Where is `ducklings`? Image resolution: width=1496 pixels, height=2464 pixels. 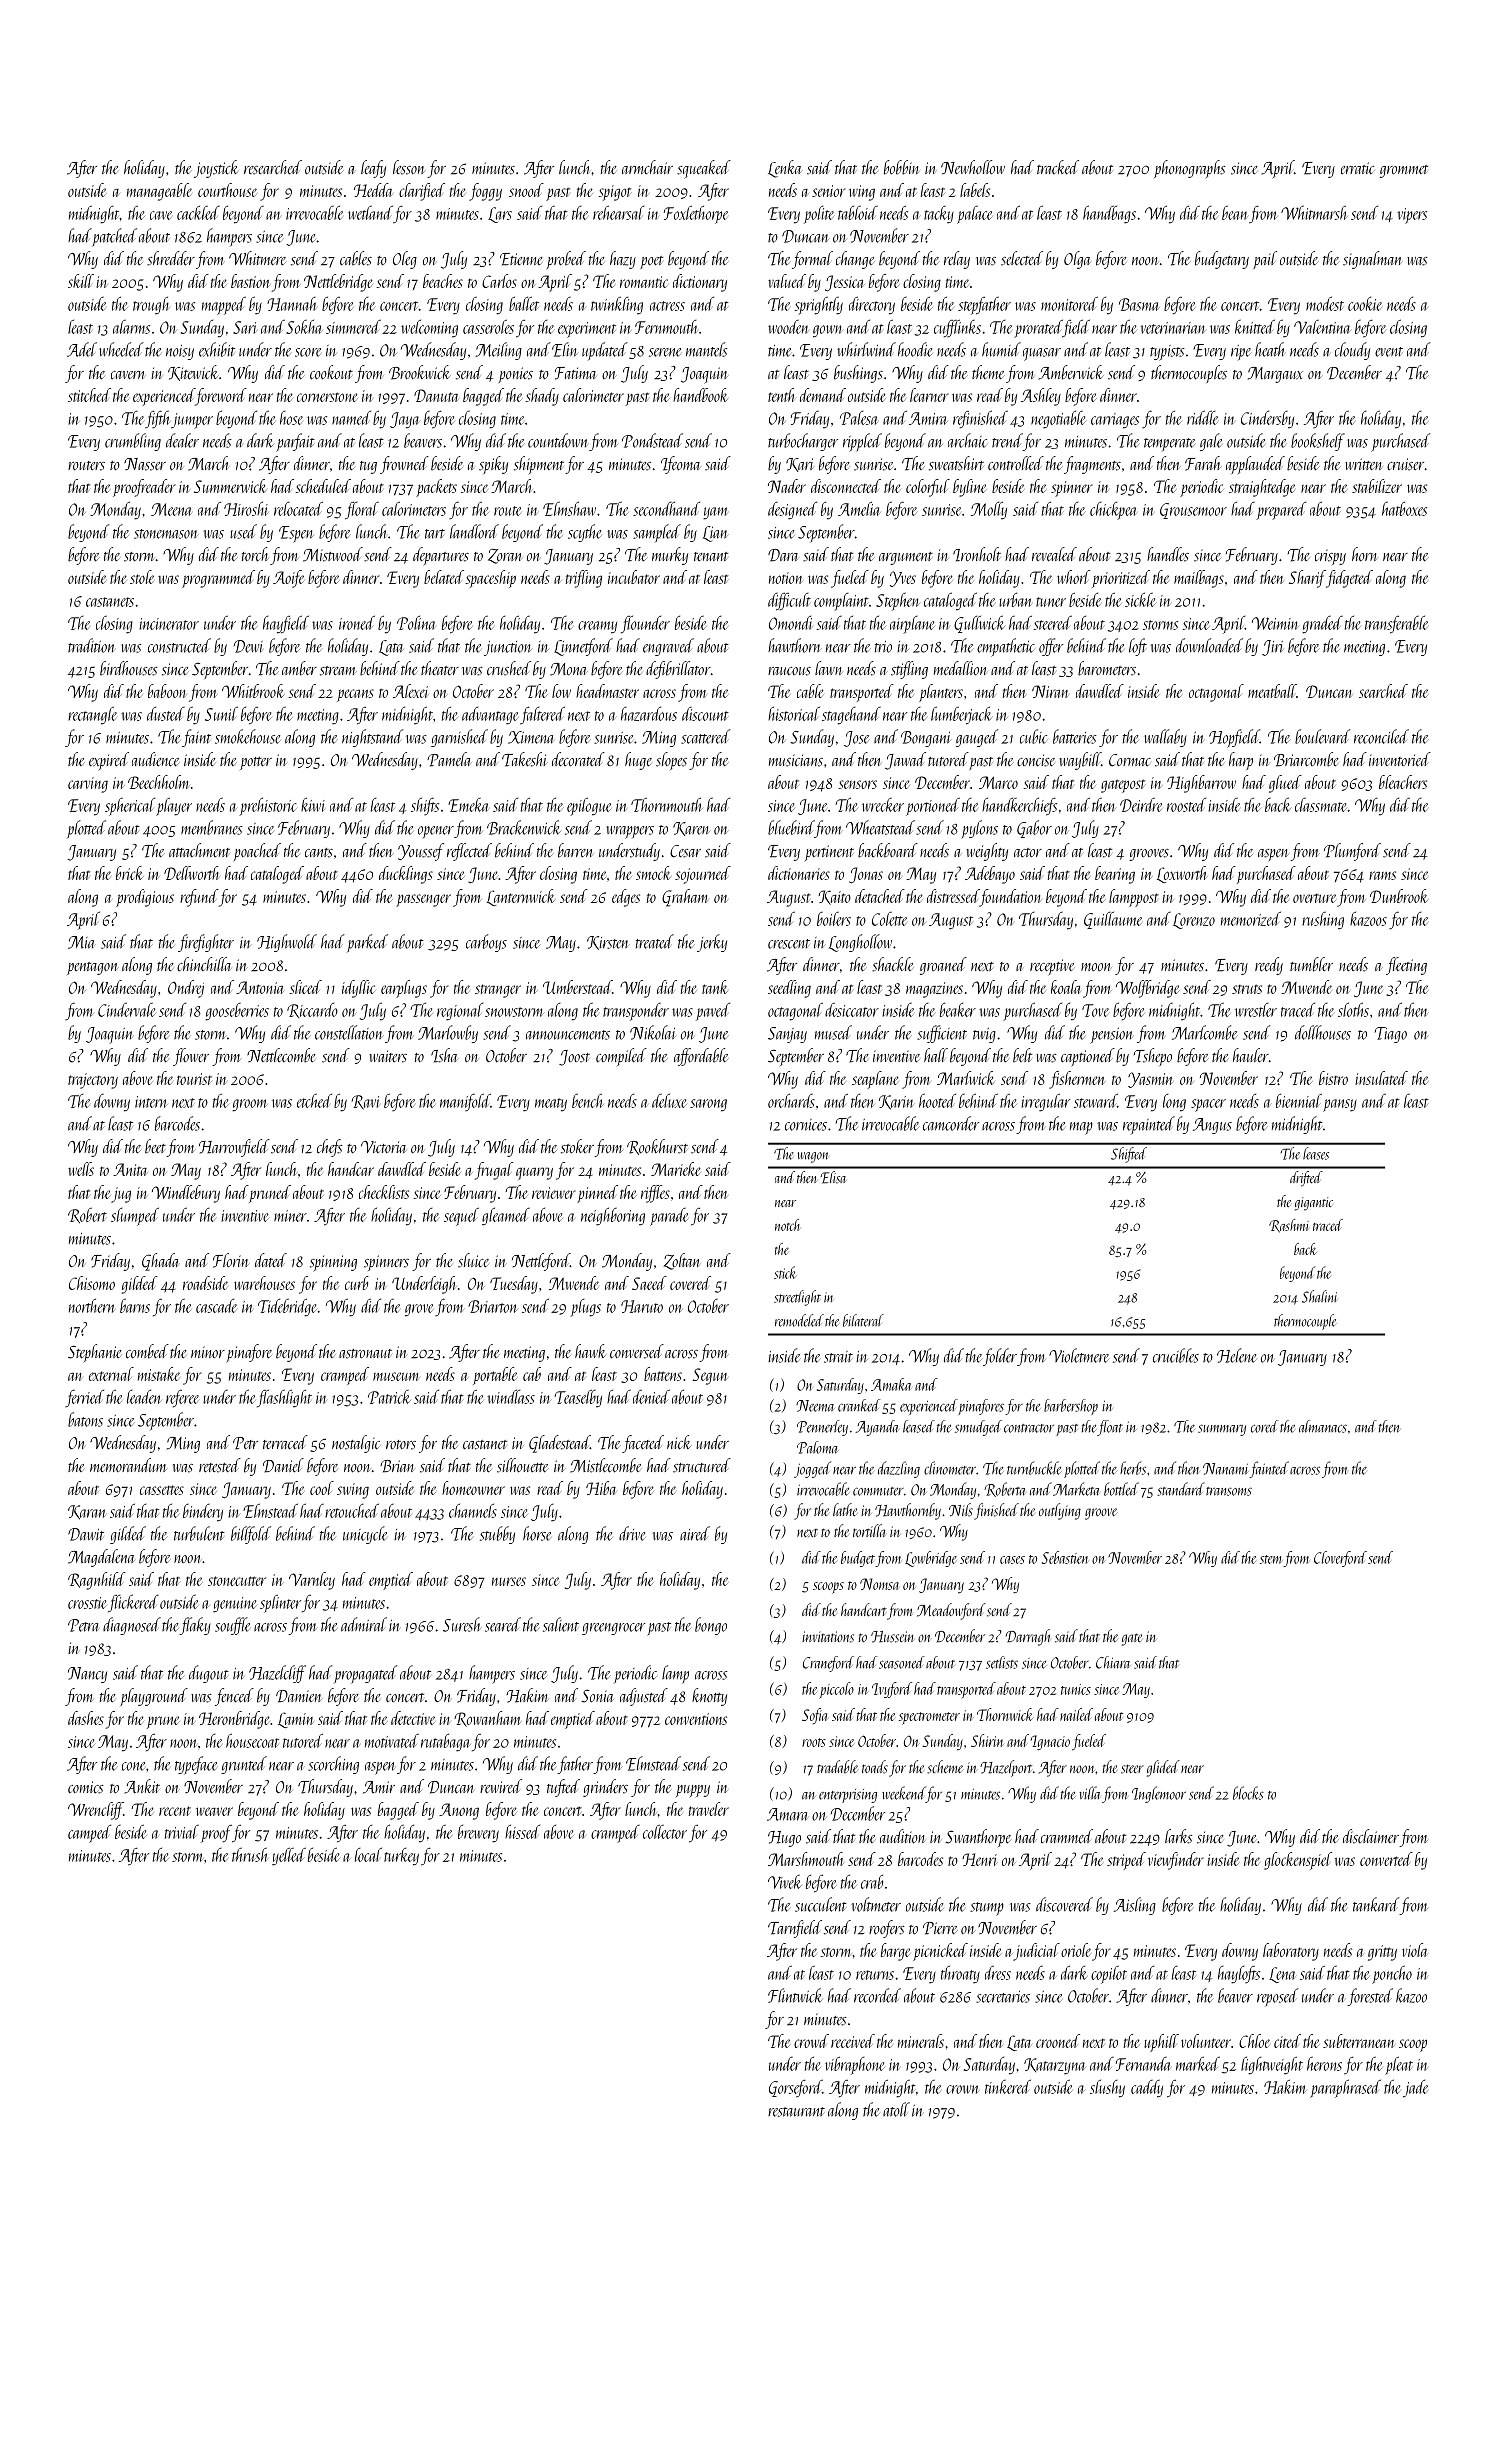
ducklings is located at coordinates (406, 875).
